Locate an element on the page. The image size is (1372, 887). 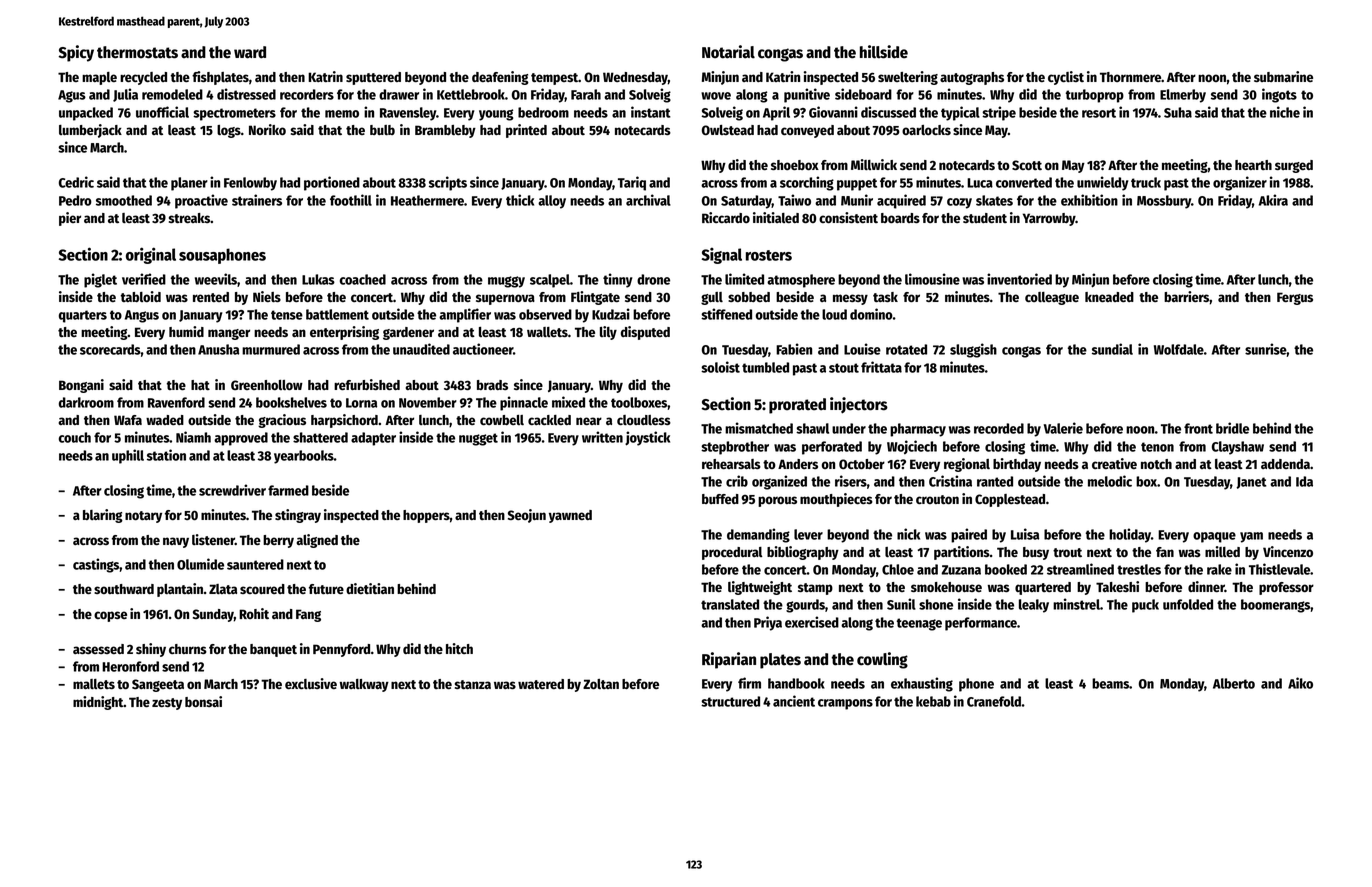
opaque is located at coordinates (1214, 537).
